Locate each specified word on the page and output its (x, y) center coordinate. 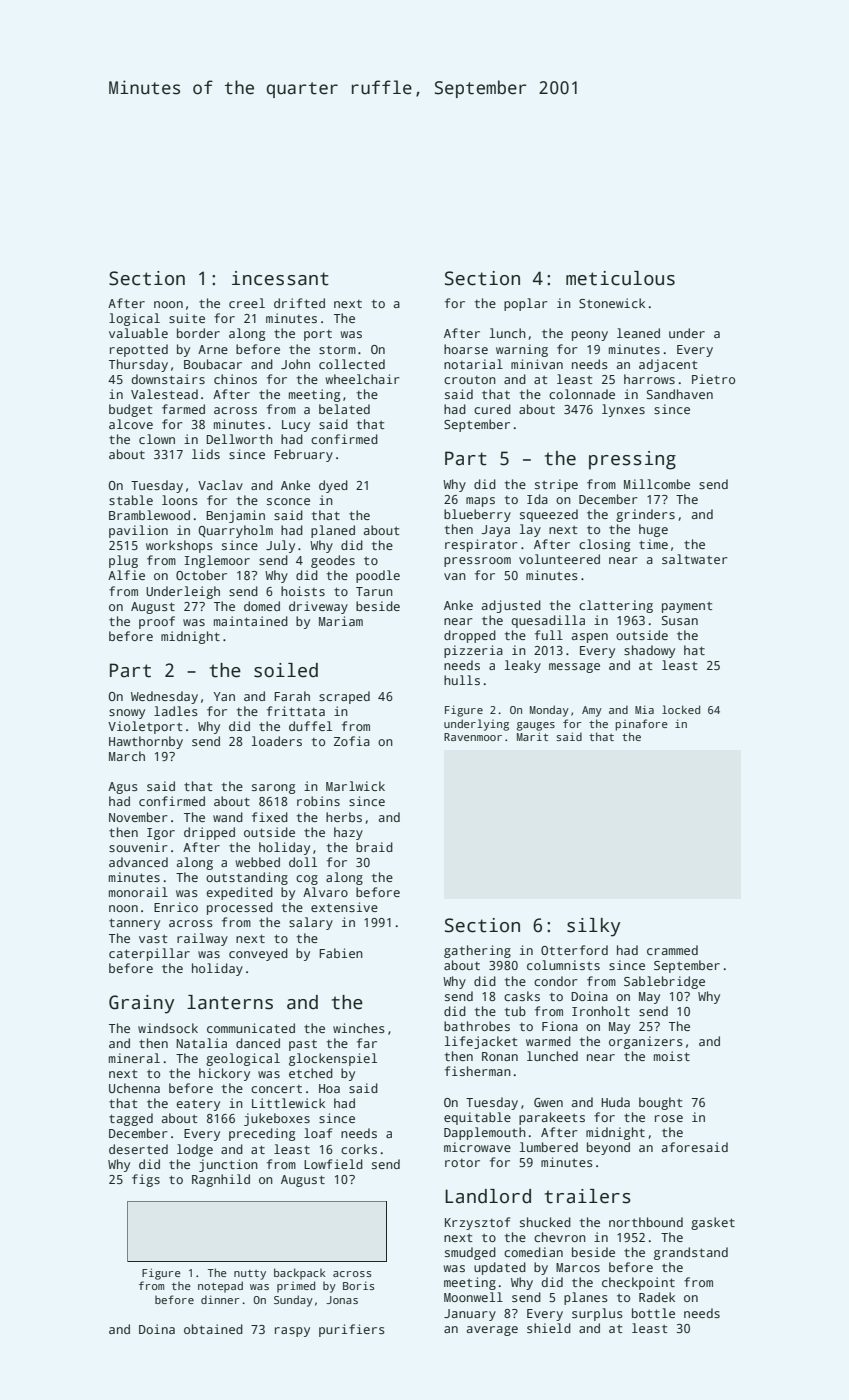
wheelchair (363, 379)
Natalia (201, 1043)
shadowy (649, 651)
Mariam (341, 621)
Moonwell (473, 1297)
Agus (123, 788)
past (303, 1045)
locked (681, 709)
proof (157, 622)
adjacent (668, 365)
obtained (213, 1329)
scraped (344, 697)
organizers (646, 1042)
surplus (597, 1314)
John (295, 364)
